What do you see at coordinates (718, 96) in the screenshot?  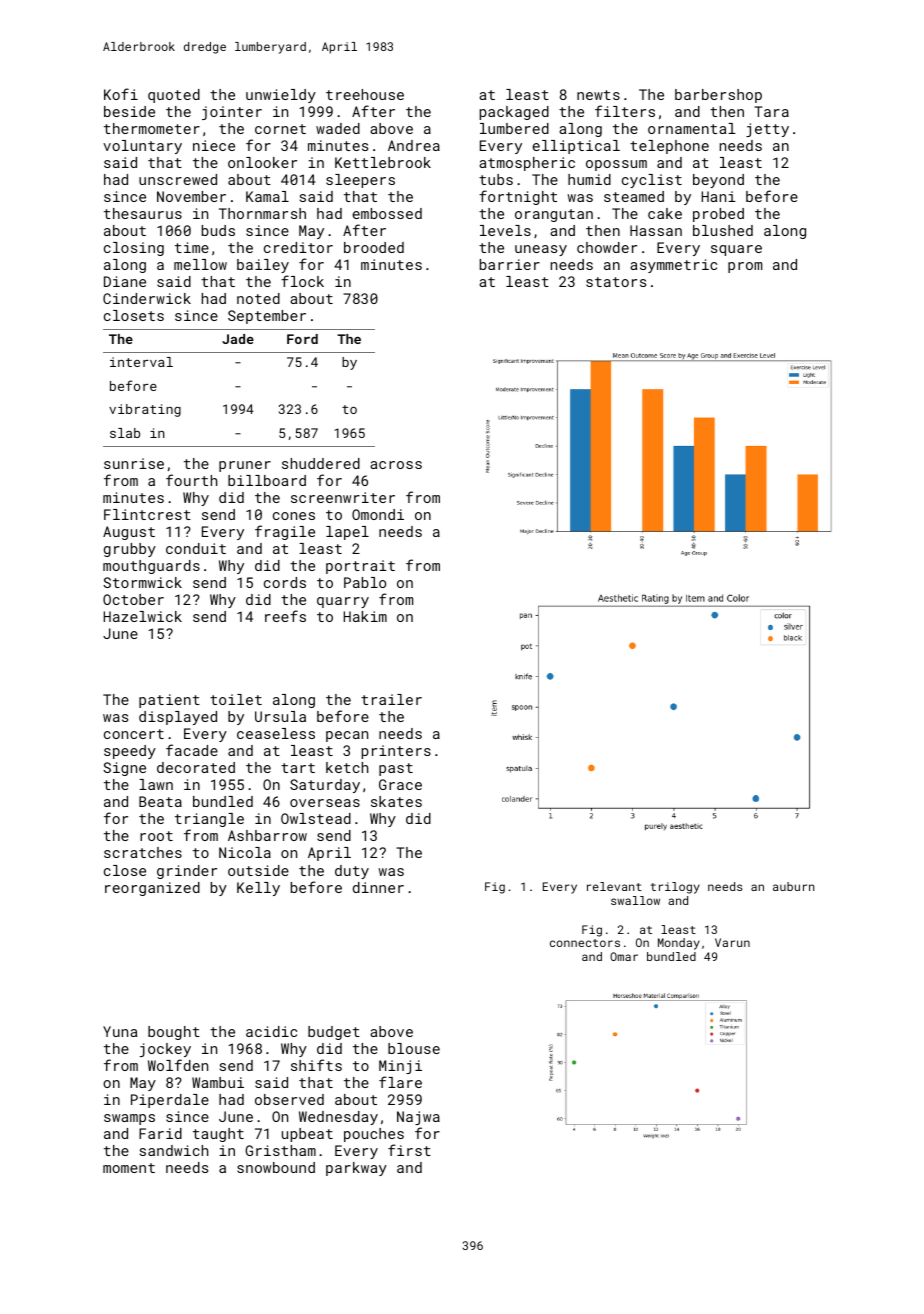 I see `barbershop` at bounding box center [718, 96].
